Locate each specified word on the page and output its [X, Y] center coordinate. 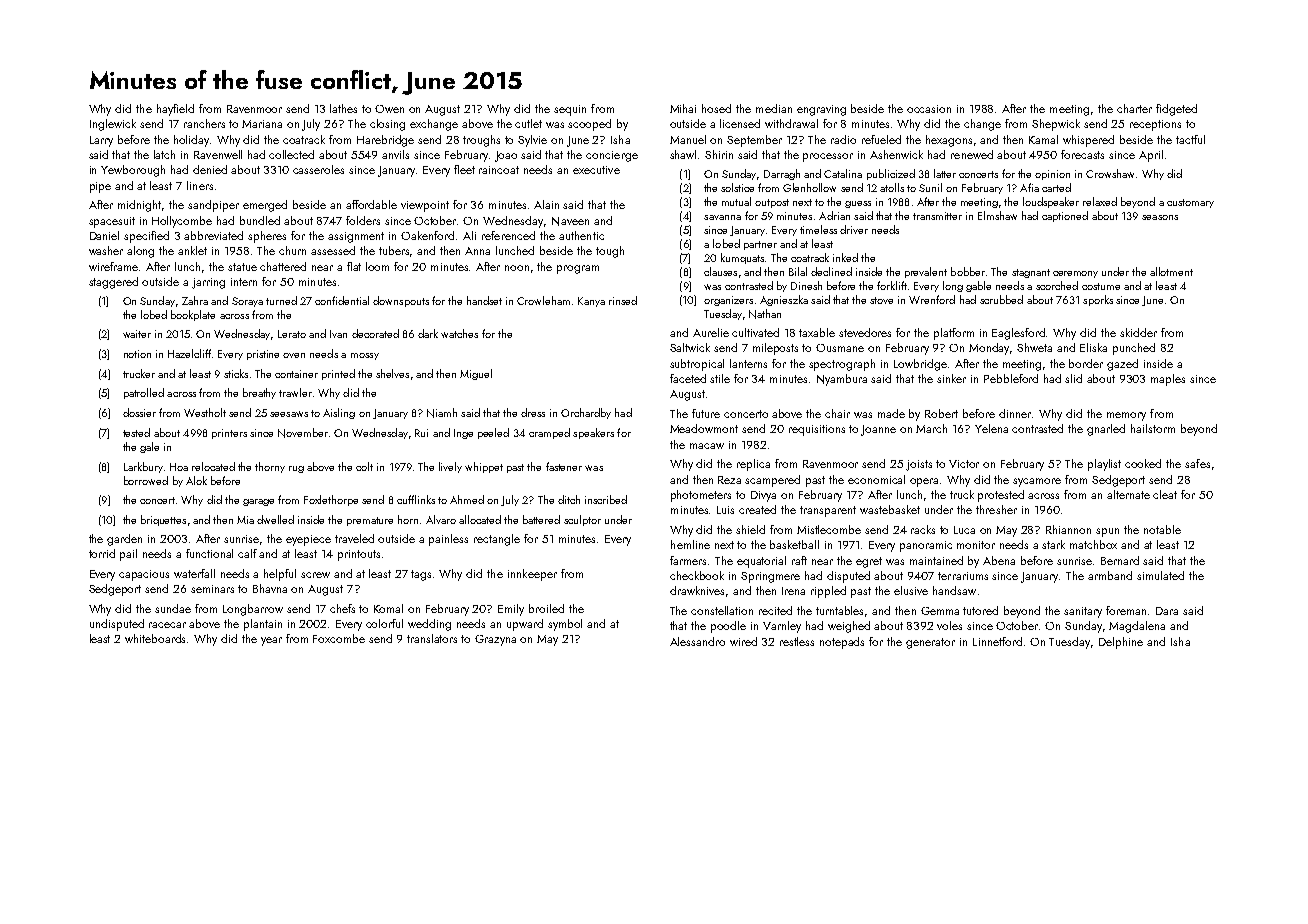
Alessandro [697, 641]
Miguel [476, 374]
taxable [817, 332]
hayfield [175, 110]
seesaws [289, 414]
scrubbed [1001, 299]
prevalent [926, 272]
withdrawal [791, 123]
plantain [263, 625]
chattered [283, 266]
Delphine [1121, 643]
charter [1134, 108]
